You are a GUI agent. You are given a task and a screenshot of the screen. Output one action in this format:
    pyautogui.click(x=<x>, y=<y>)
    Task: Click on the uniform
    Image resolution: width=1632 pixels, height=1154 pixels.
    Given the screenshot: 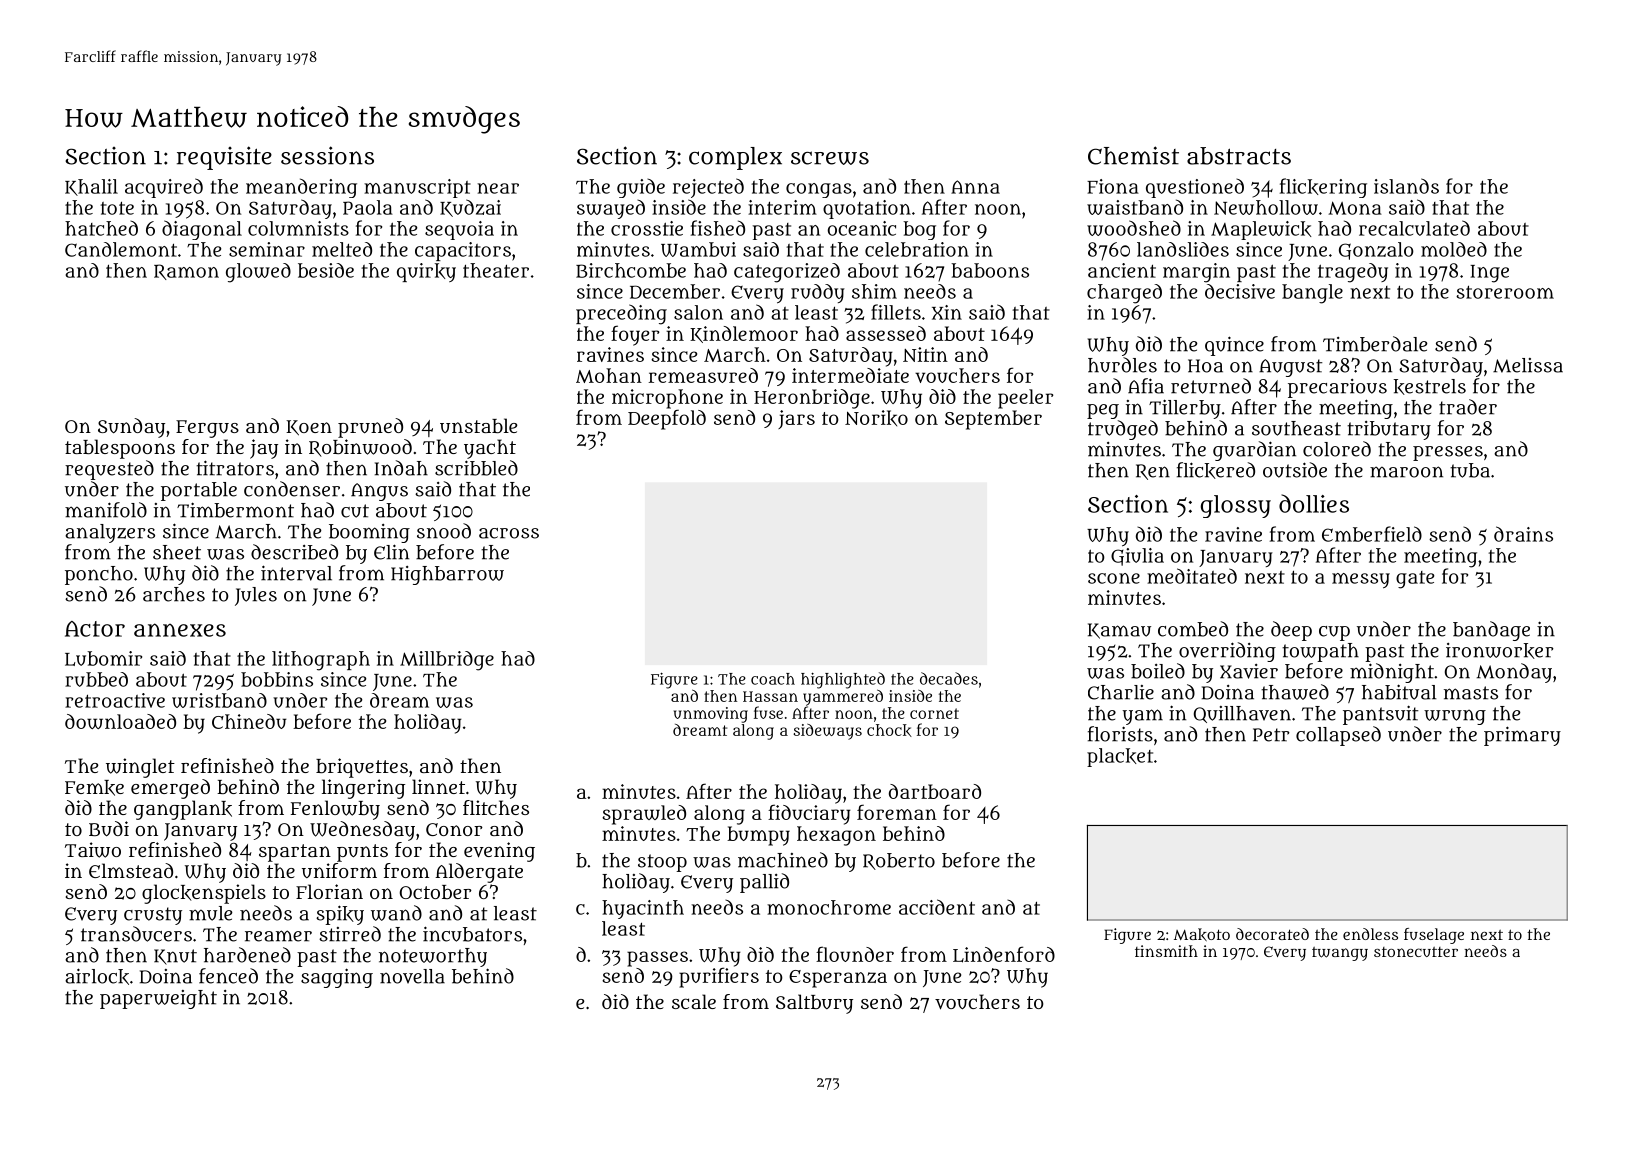 What is the action you would take?
    pyautogui.click(x=339, y=870)
